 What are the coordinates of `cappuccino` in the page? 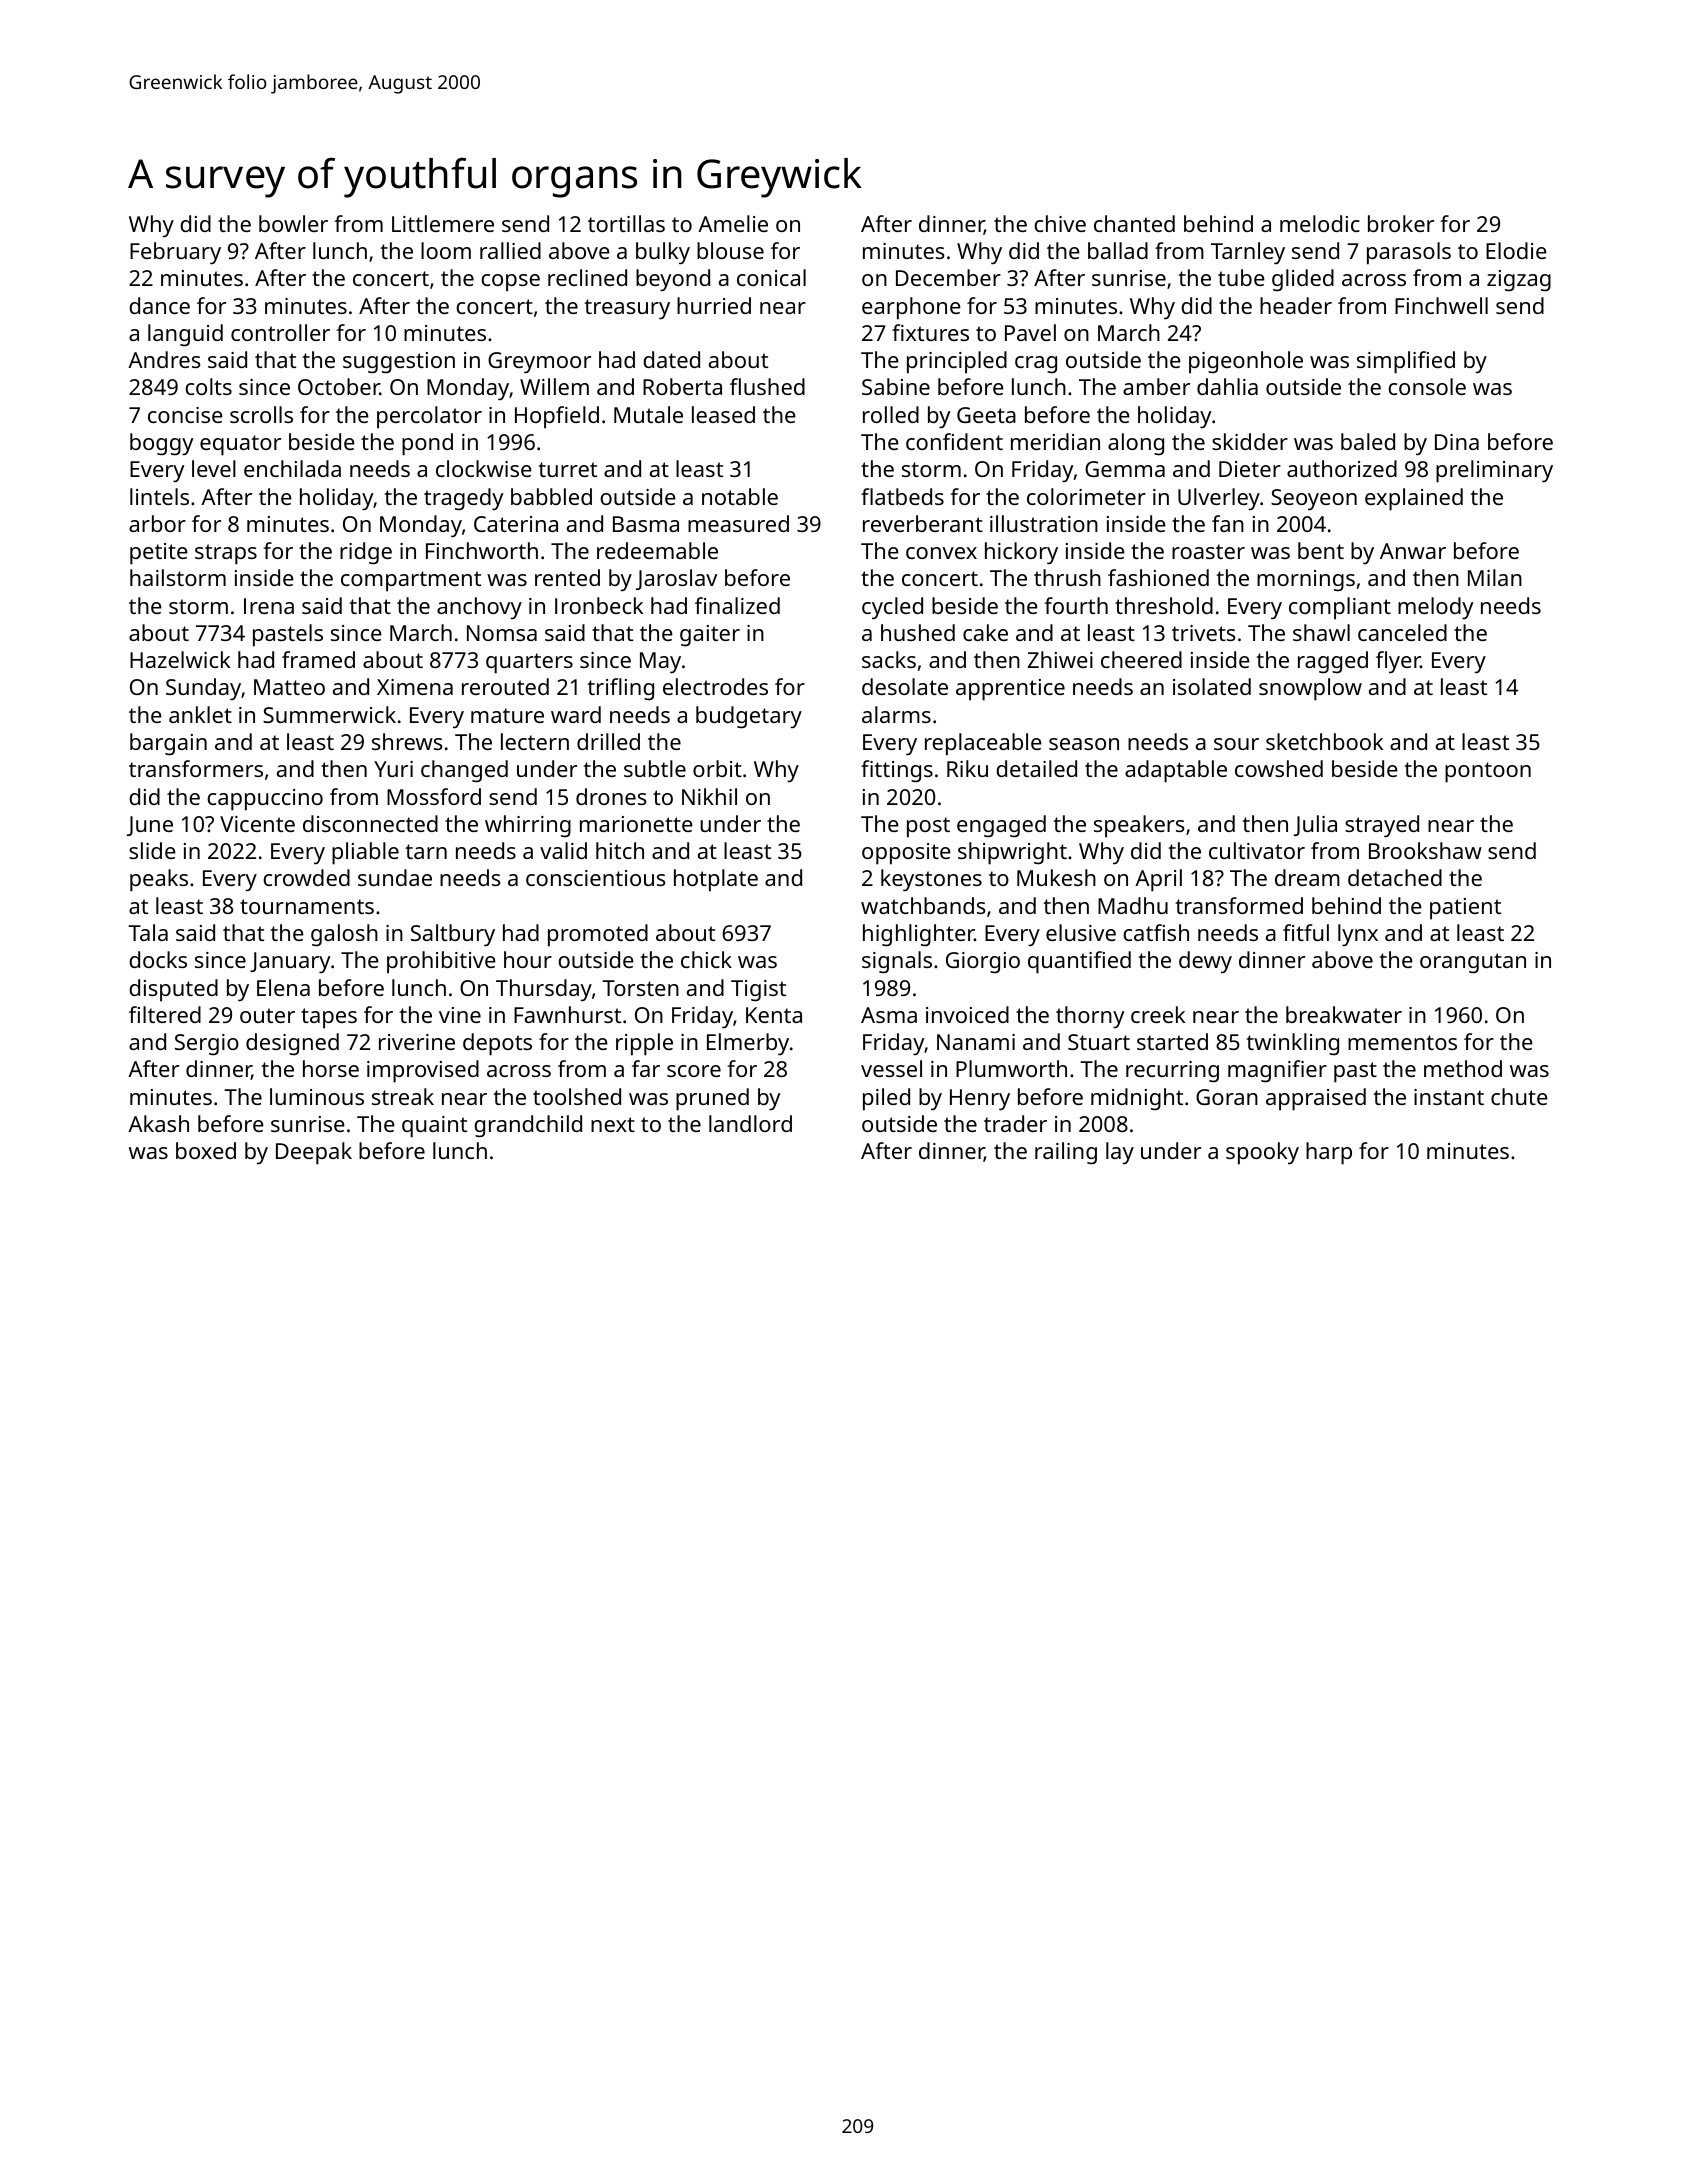 It's located at (265, 800).
